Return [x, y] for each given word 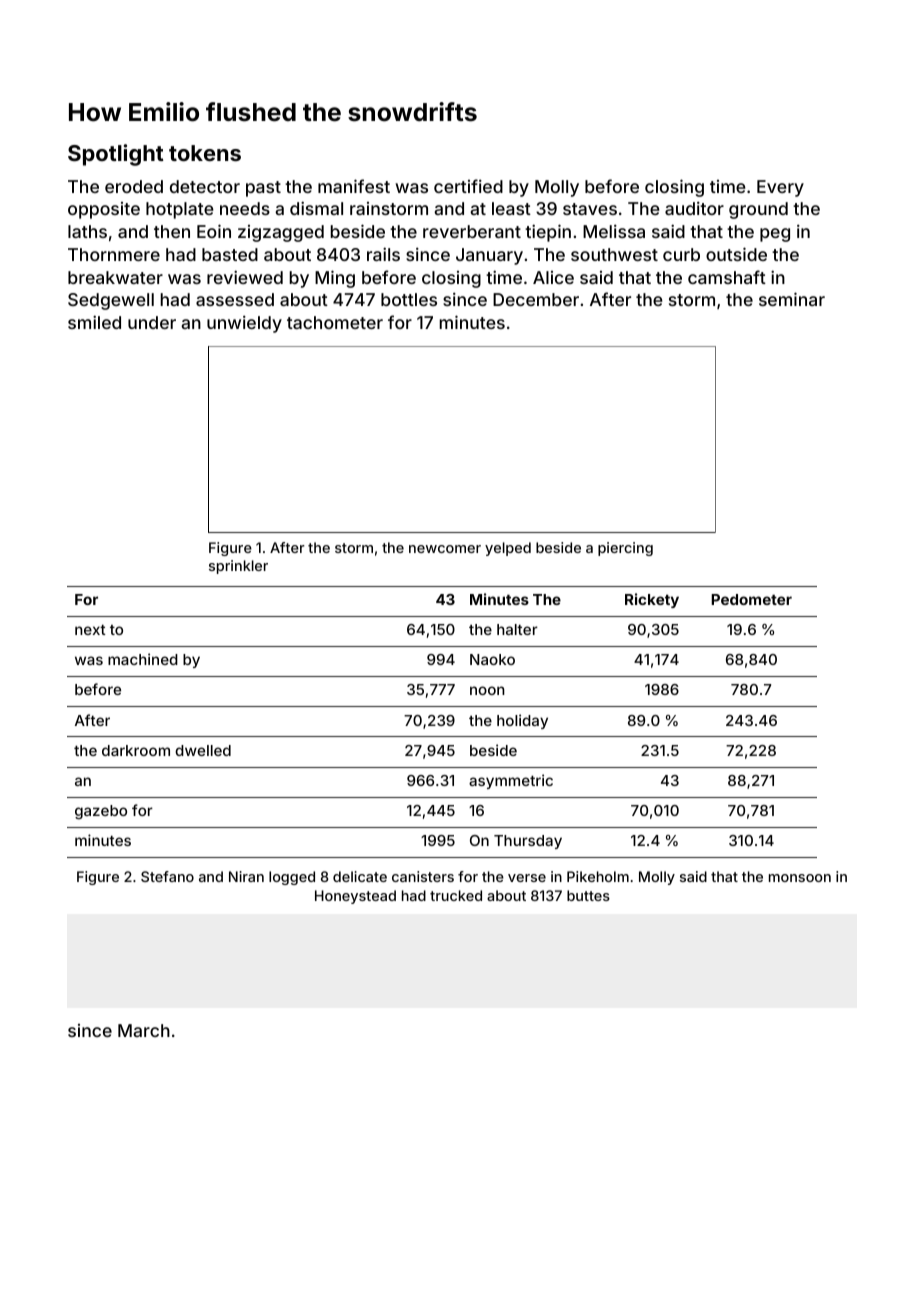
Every [780, 188]
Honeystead [355, 897]
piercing [625, 549]
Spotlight [116, 155]
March [144, 1030]
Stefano [167, 876]
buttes [588, 895]
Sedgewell [111, 301]
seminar [792, 299]
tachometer [335, 322]
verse [527, 878]
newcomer [445, 549]
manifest [354, 186]
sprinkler [238, 567]
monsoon [800, 878]
